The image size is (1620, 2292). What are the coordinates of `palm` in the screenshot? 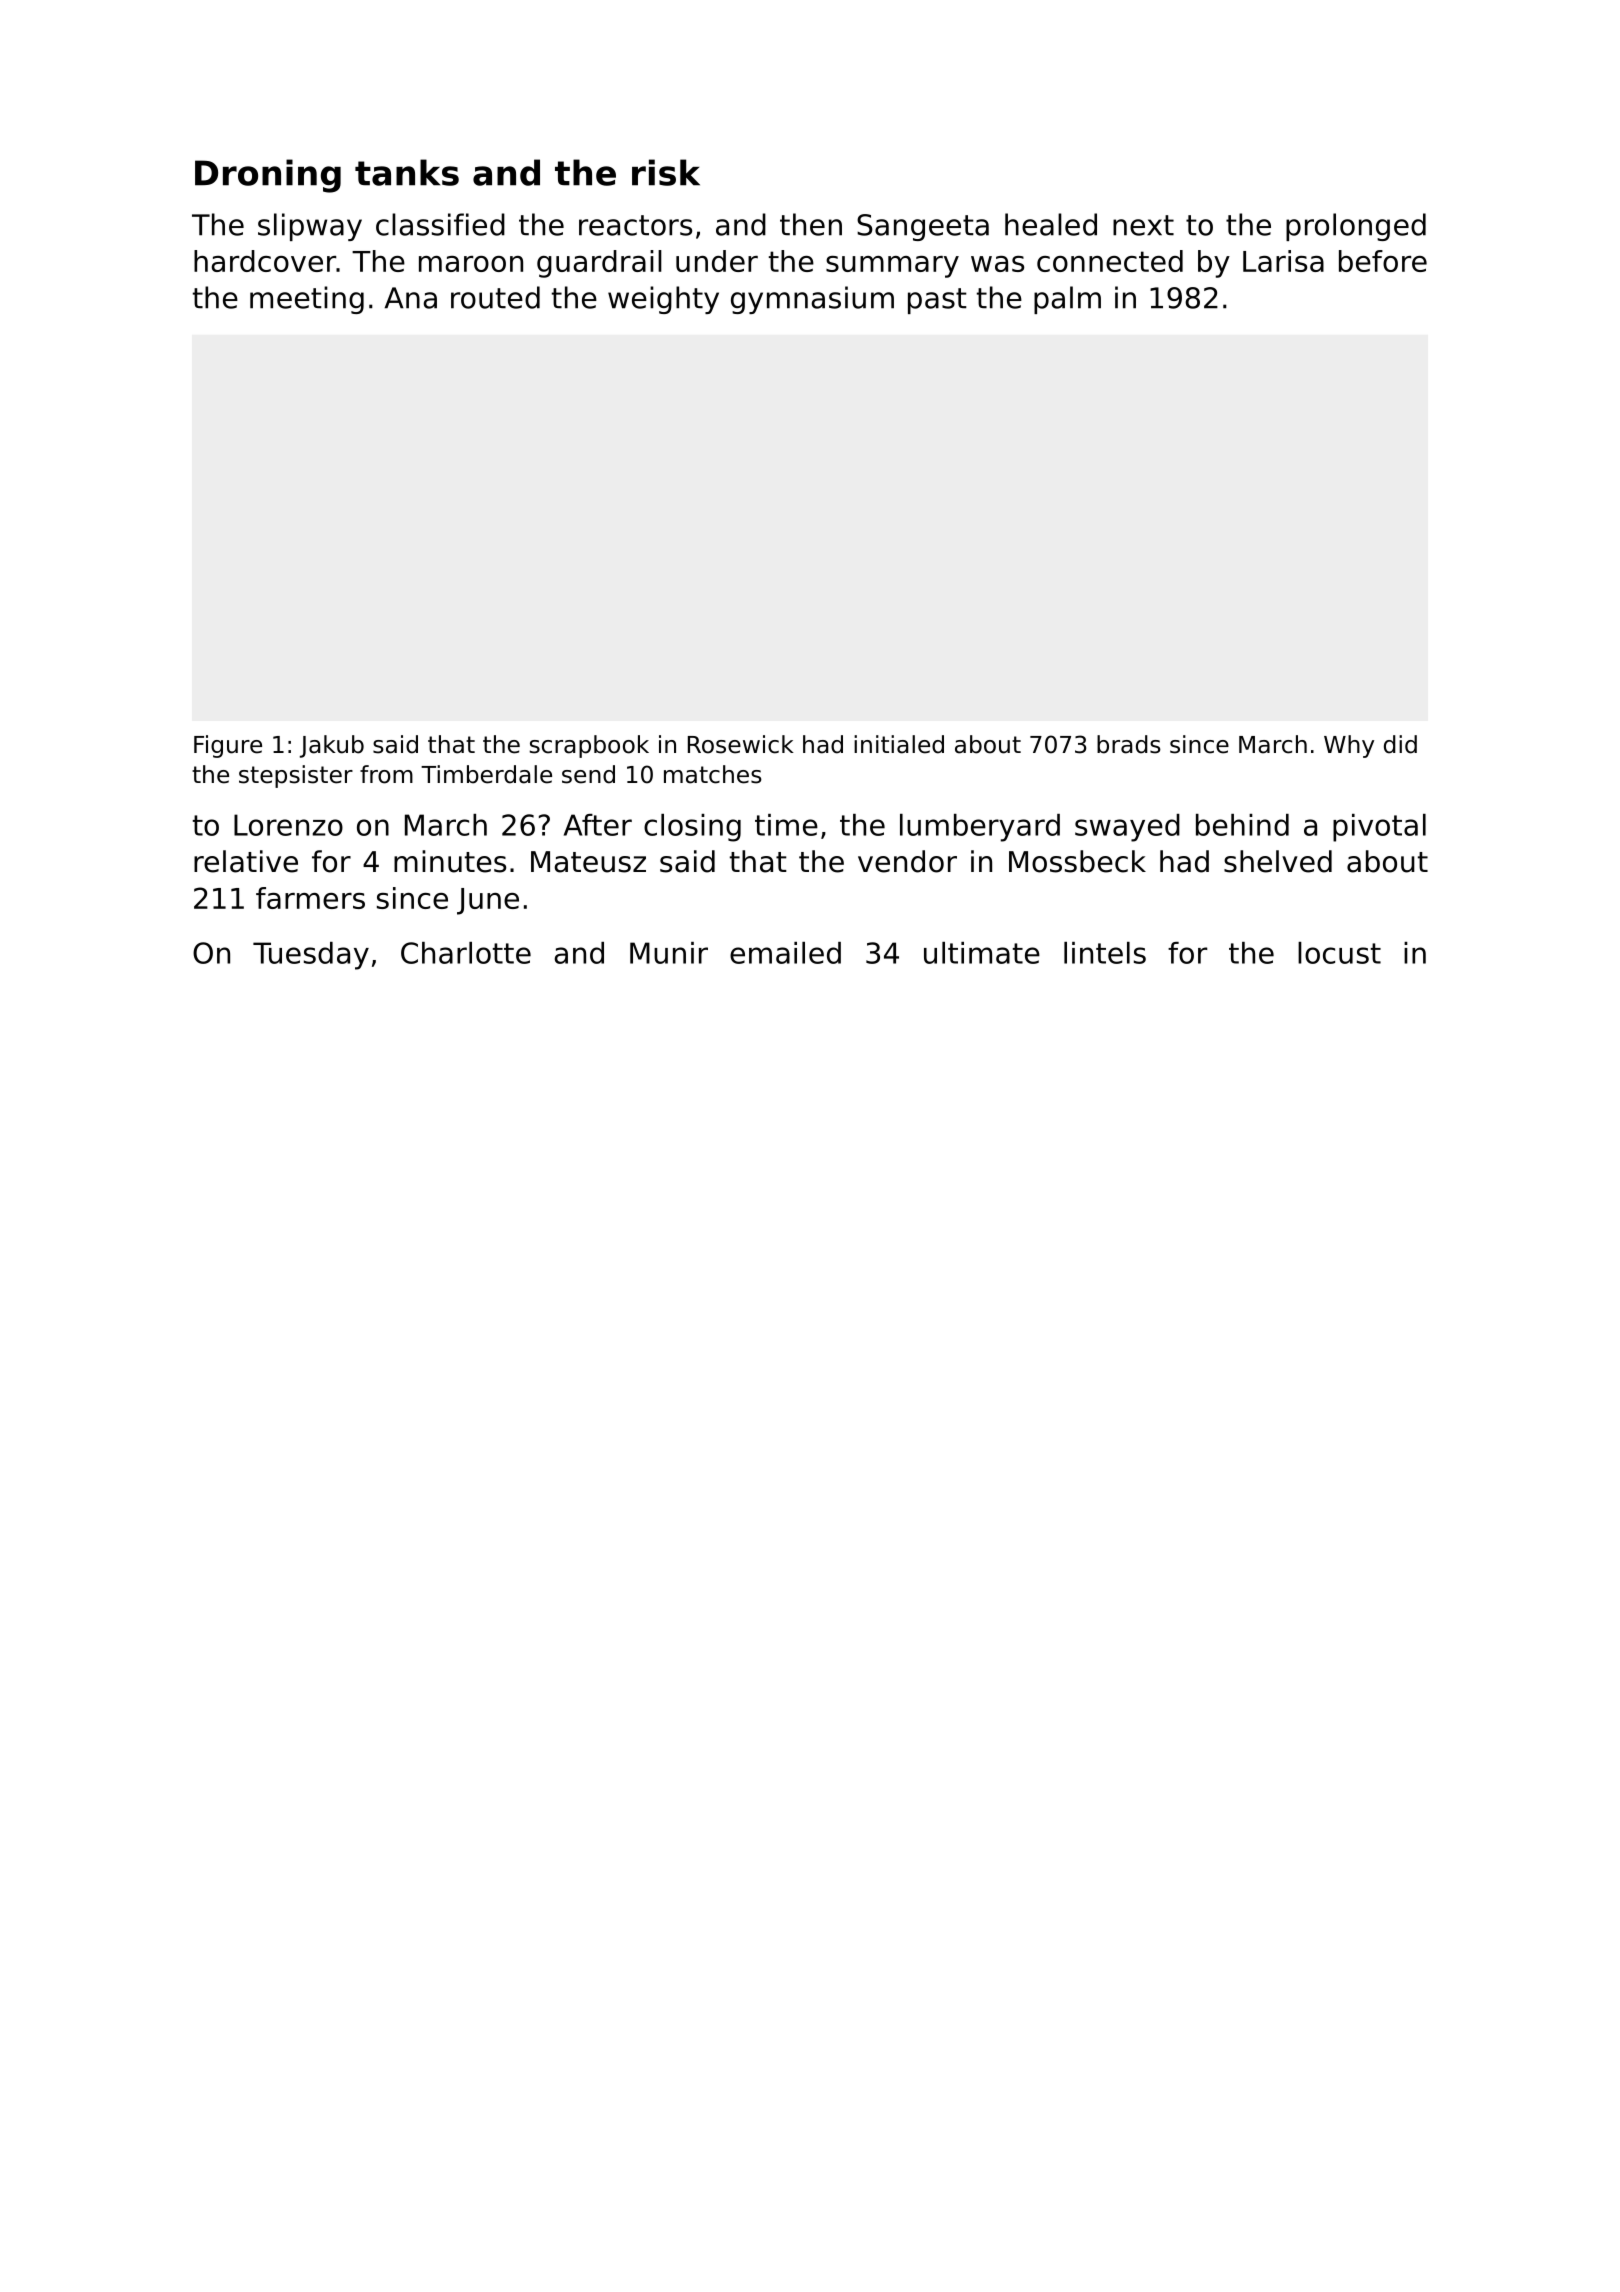 It's located at (1067, 300).
